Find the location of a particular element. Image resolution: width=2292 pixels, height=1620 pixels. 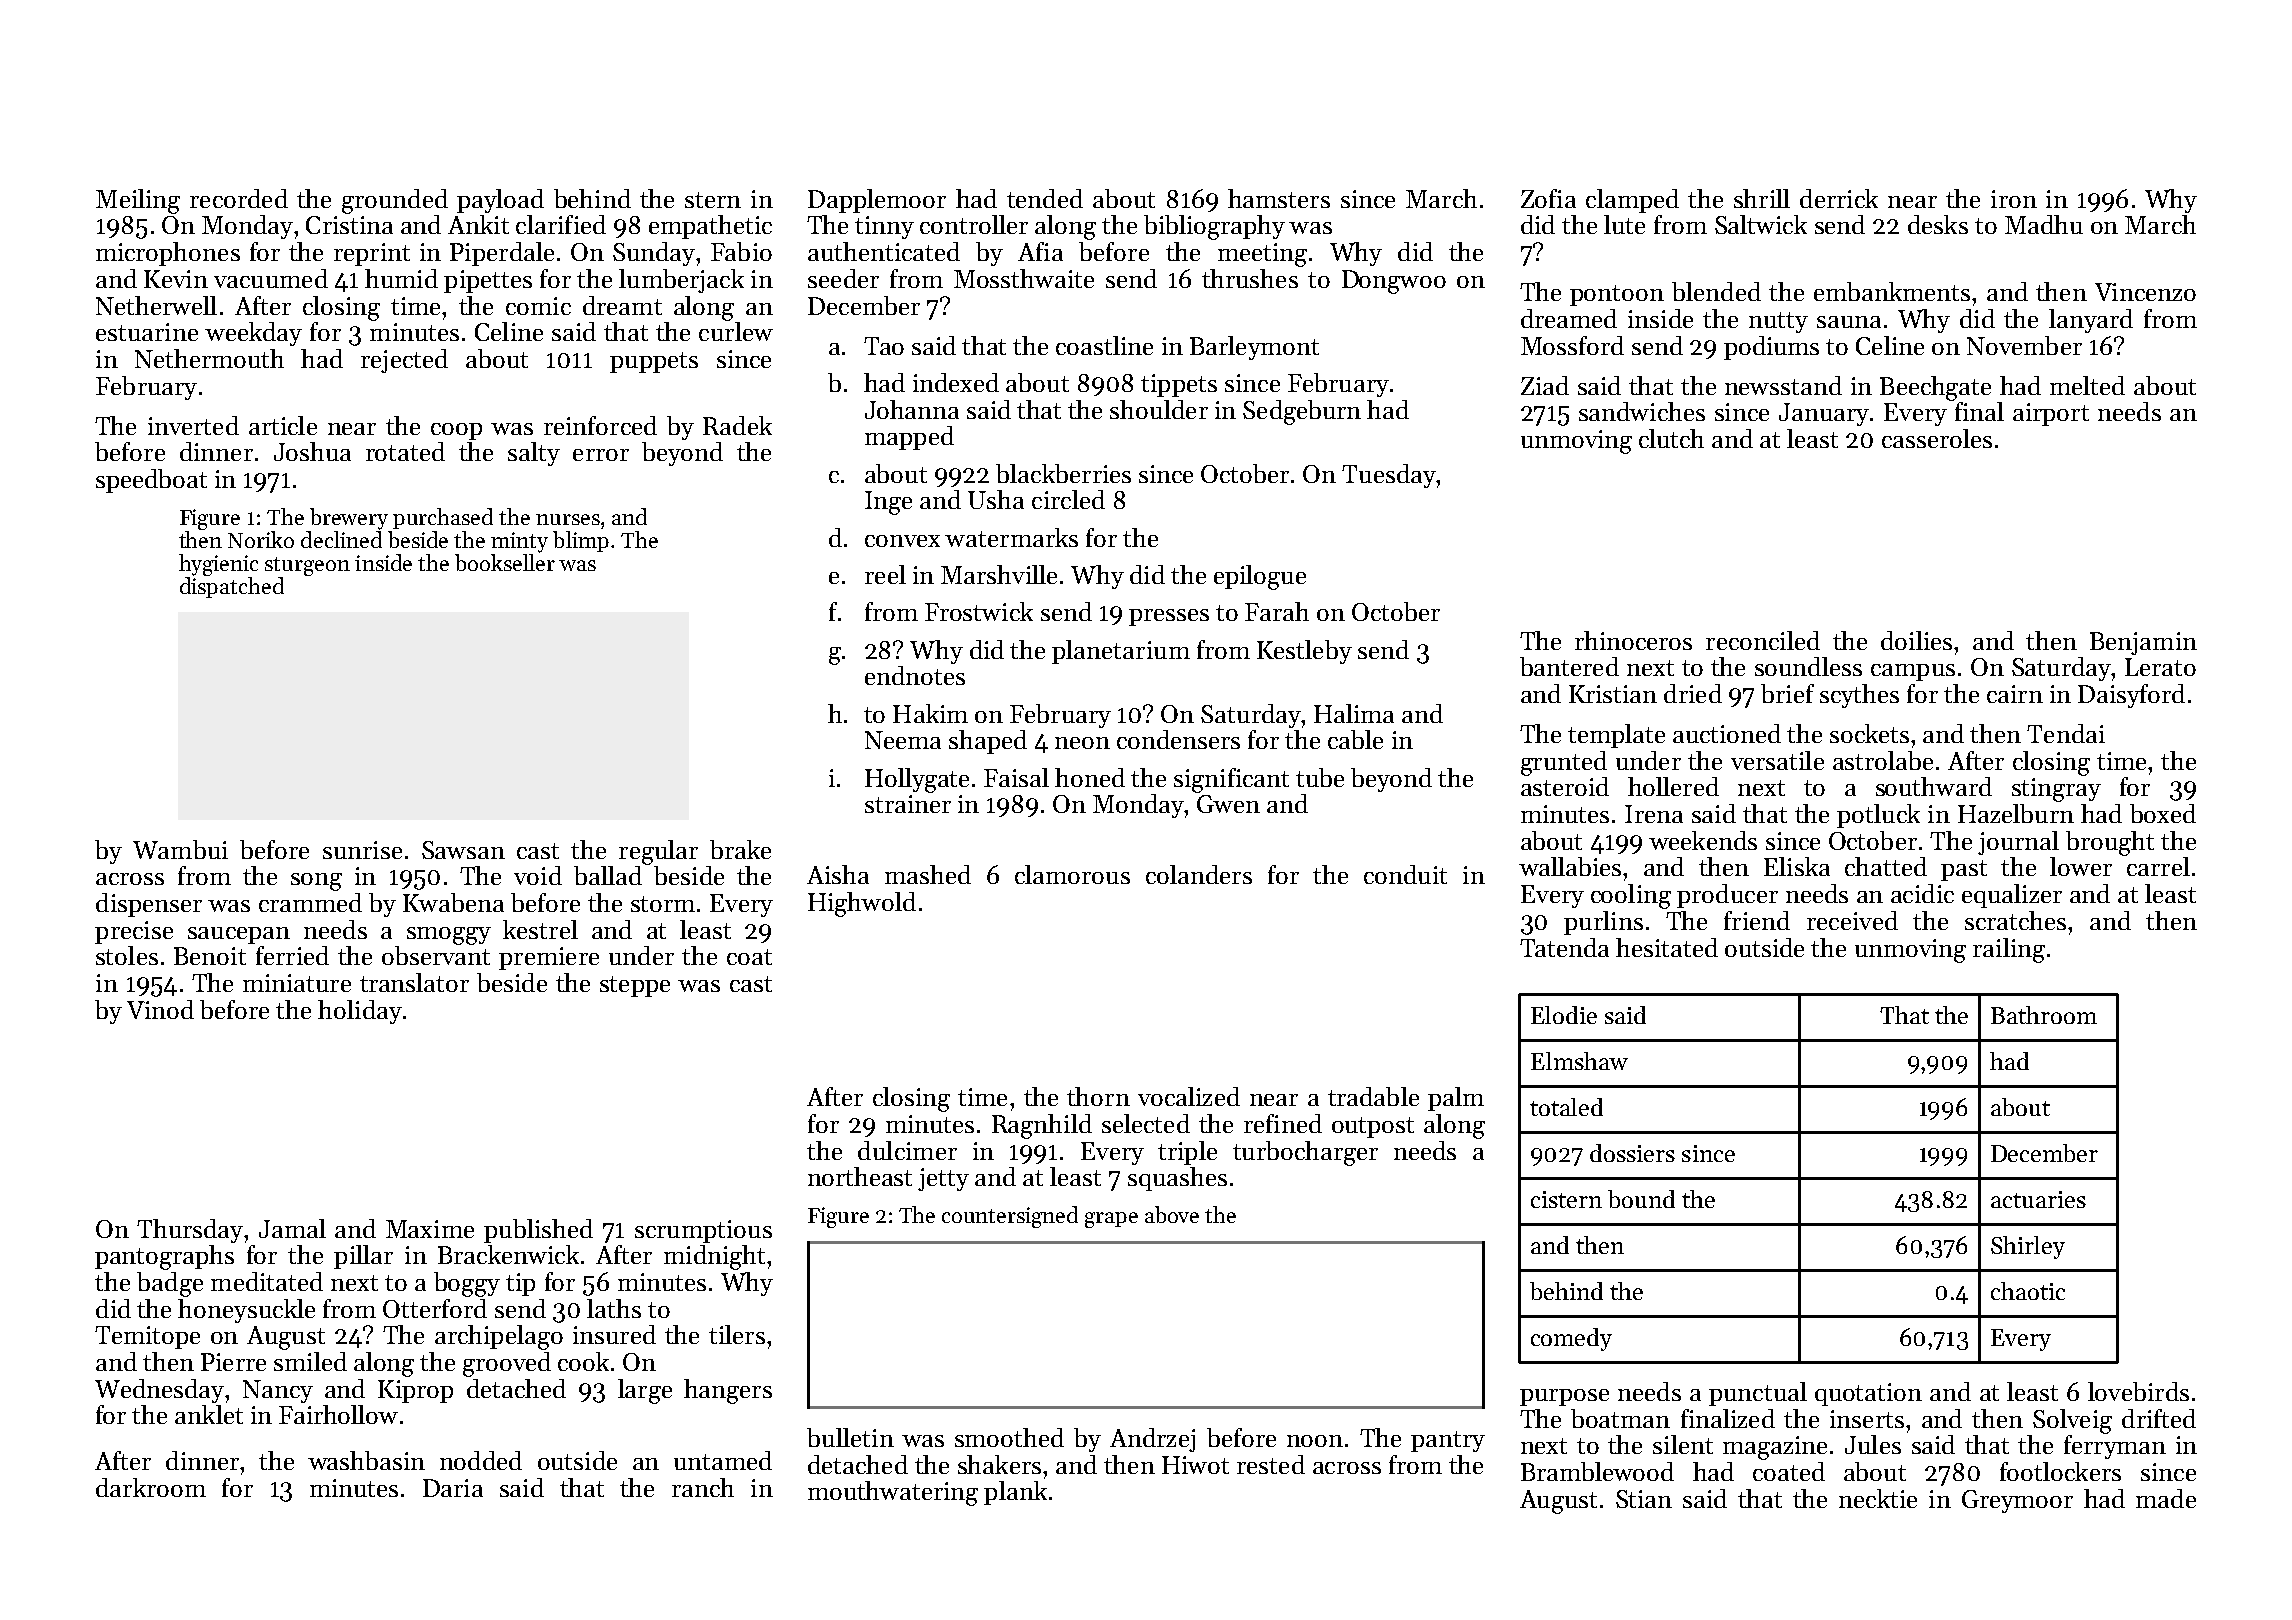

Mossthwaite is located at coordinates (1024, 278).
